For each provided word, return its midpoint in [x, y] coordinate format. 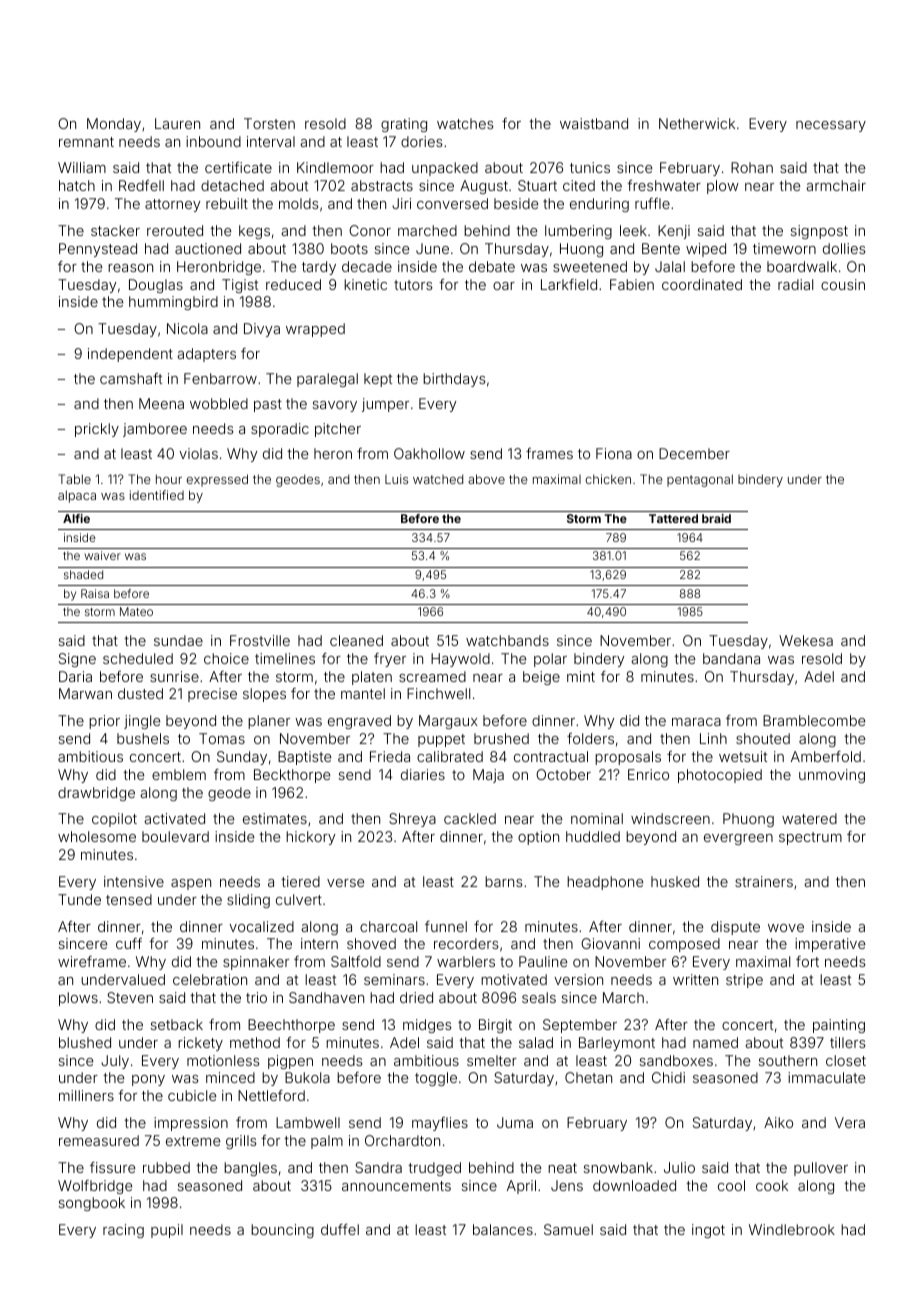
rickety [200, 1044]
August [484, 187]
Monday [114, 125]
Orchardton [402, 1140]
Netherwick [697, 123]
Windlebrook [792, 1229]
